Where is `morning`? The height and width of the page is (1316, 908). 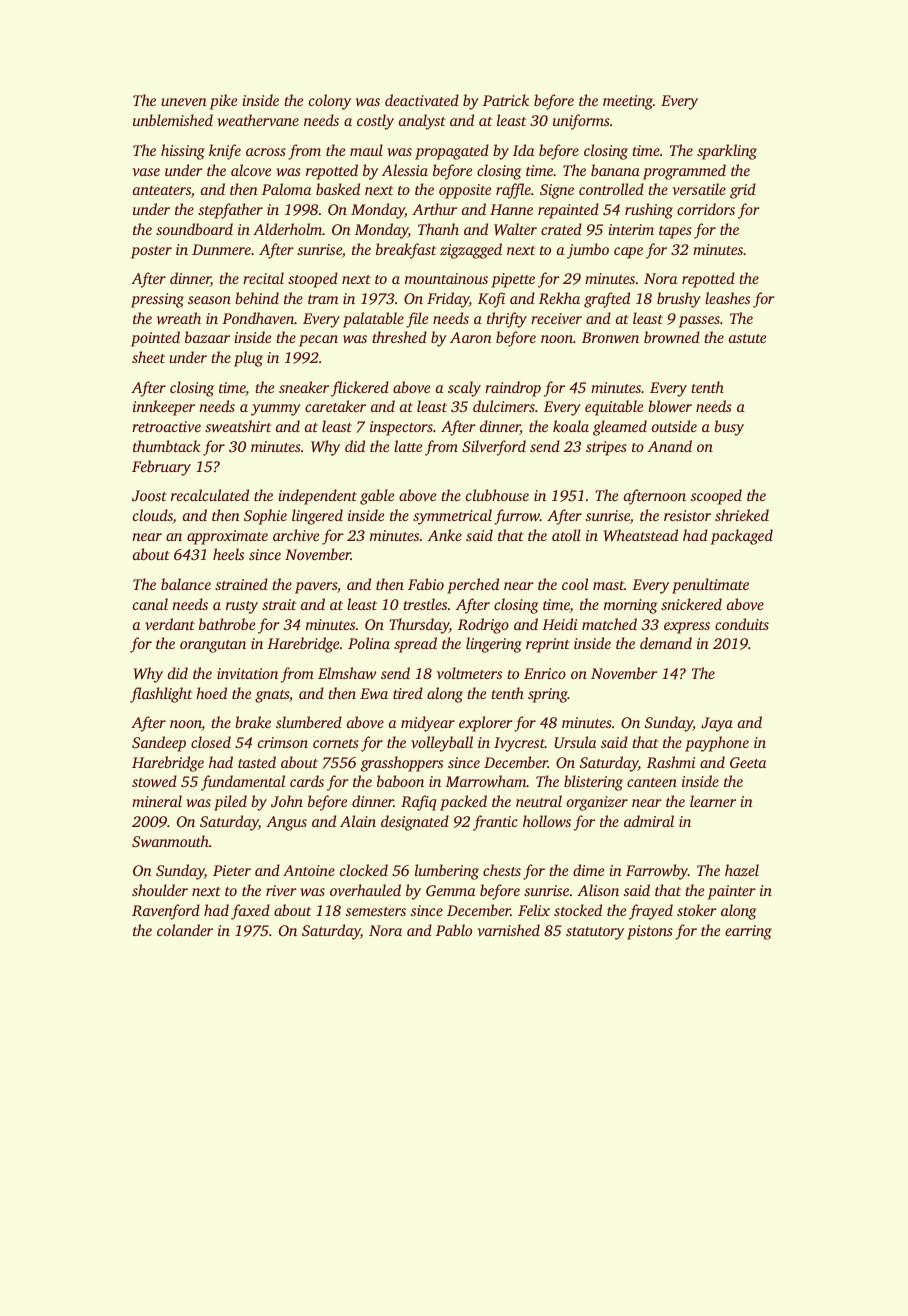
morning is located at coordinates (630, 606).
